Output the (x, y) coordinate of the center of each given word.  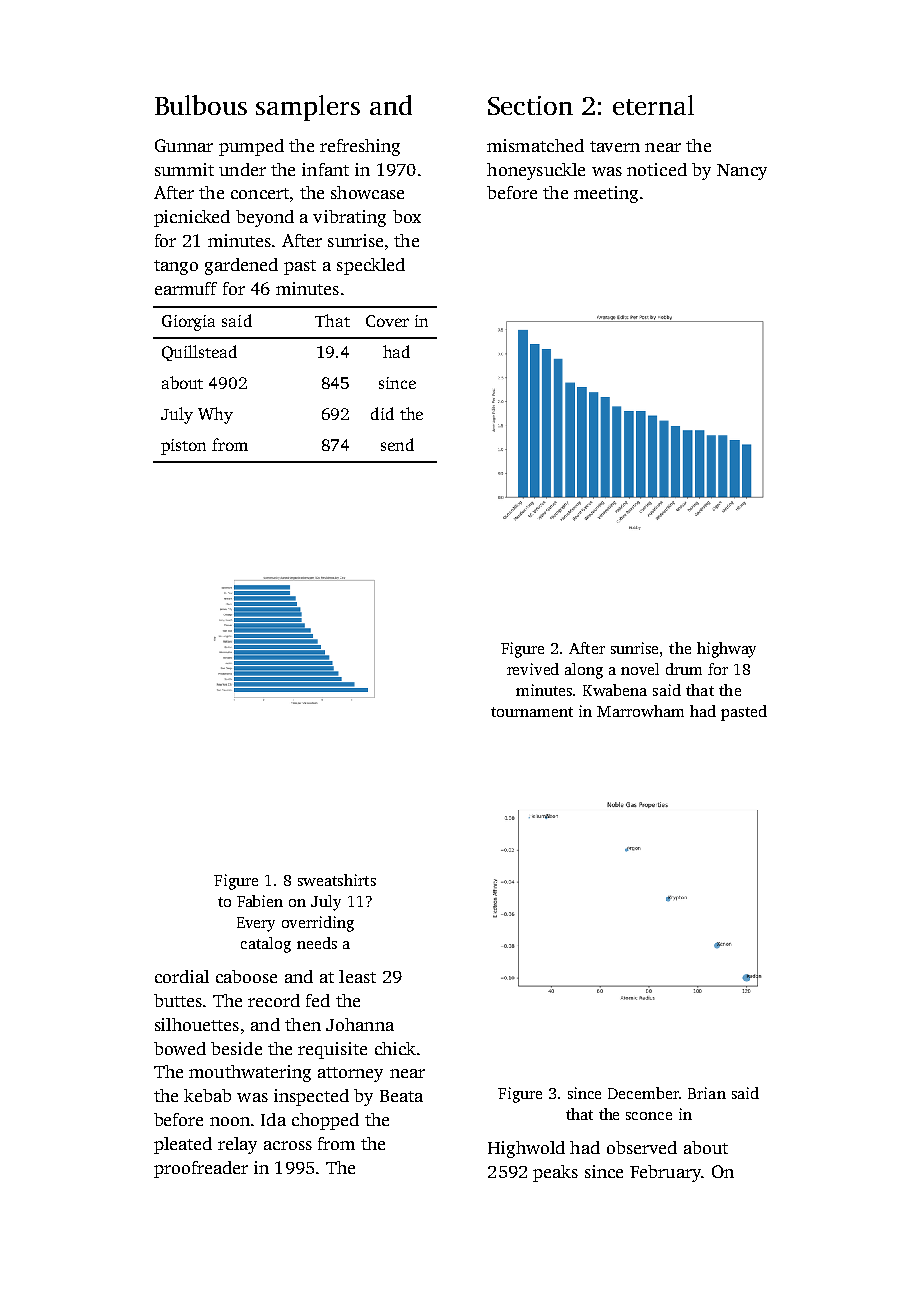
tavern (615, 146)
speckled (371, 266)
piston (183, 447)
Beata (401, 1096)
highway (726, 650)
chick (395, 1048)
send (397, 444)
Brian (707, 1093)
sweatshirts (337, 880)
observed (642, 1147)
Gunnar (184, 145)
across (288, 1145)
